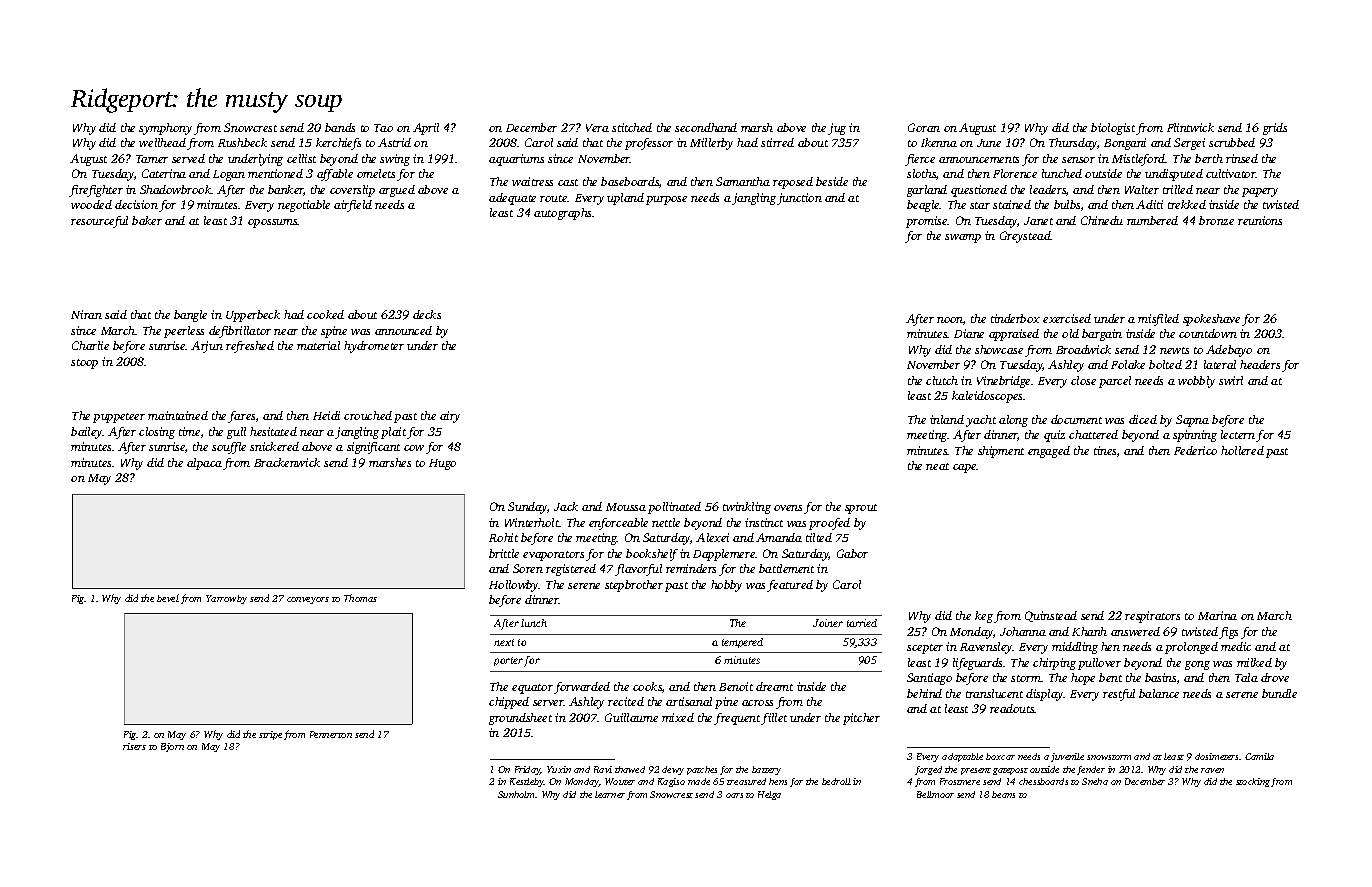  I want to click on bands, so click(340, 127).
